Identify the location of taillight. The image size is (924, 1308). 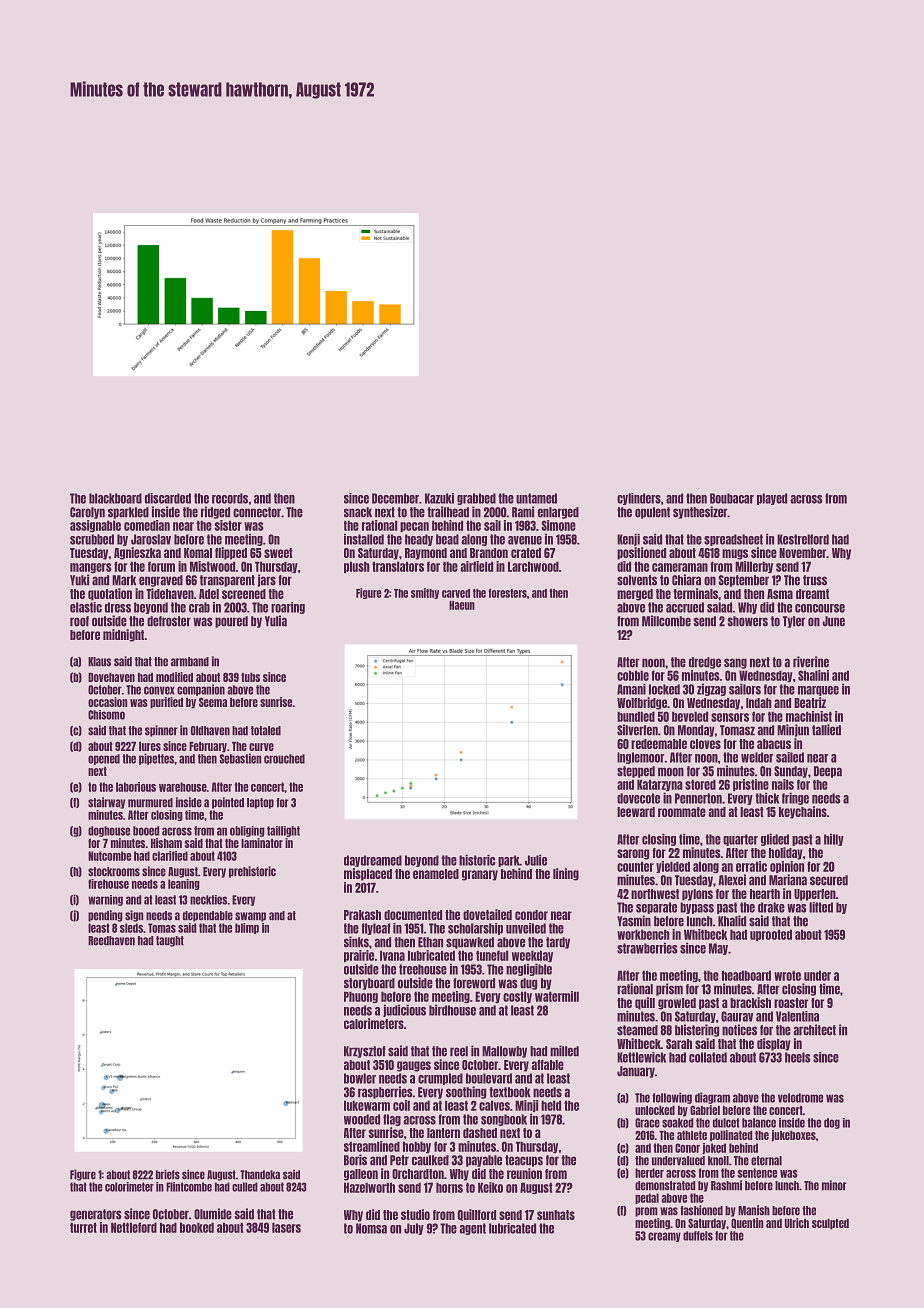
(283, 831).
